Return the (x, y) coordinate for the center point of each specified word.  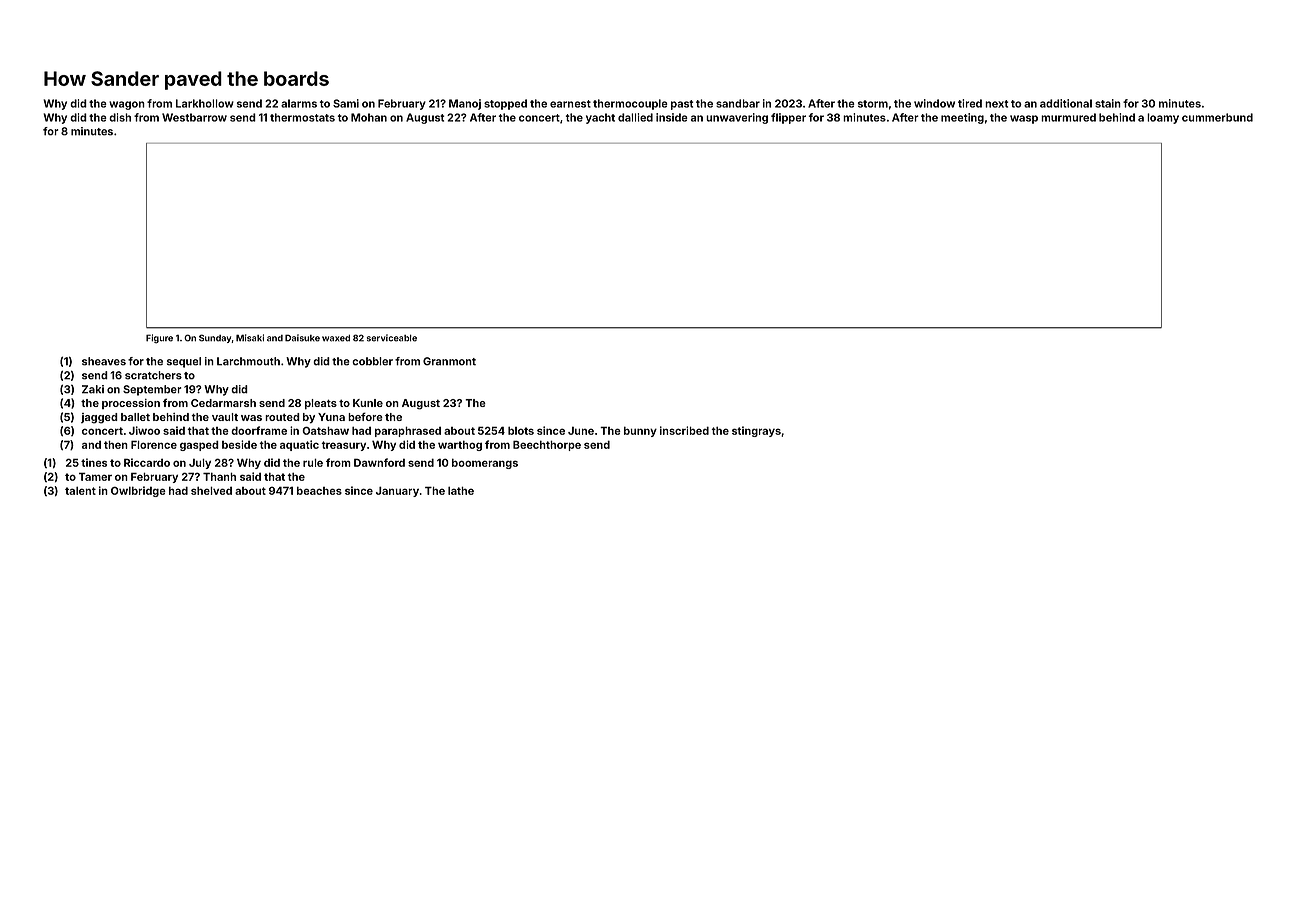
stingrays (756, 431)
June (581, 430)
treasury (343, 446)
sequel (184, 362)
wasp (1024, 119)
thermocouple (630, 104)
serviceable (392, 338)
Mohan (369, 117)
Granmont (449, 361)
